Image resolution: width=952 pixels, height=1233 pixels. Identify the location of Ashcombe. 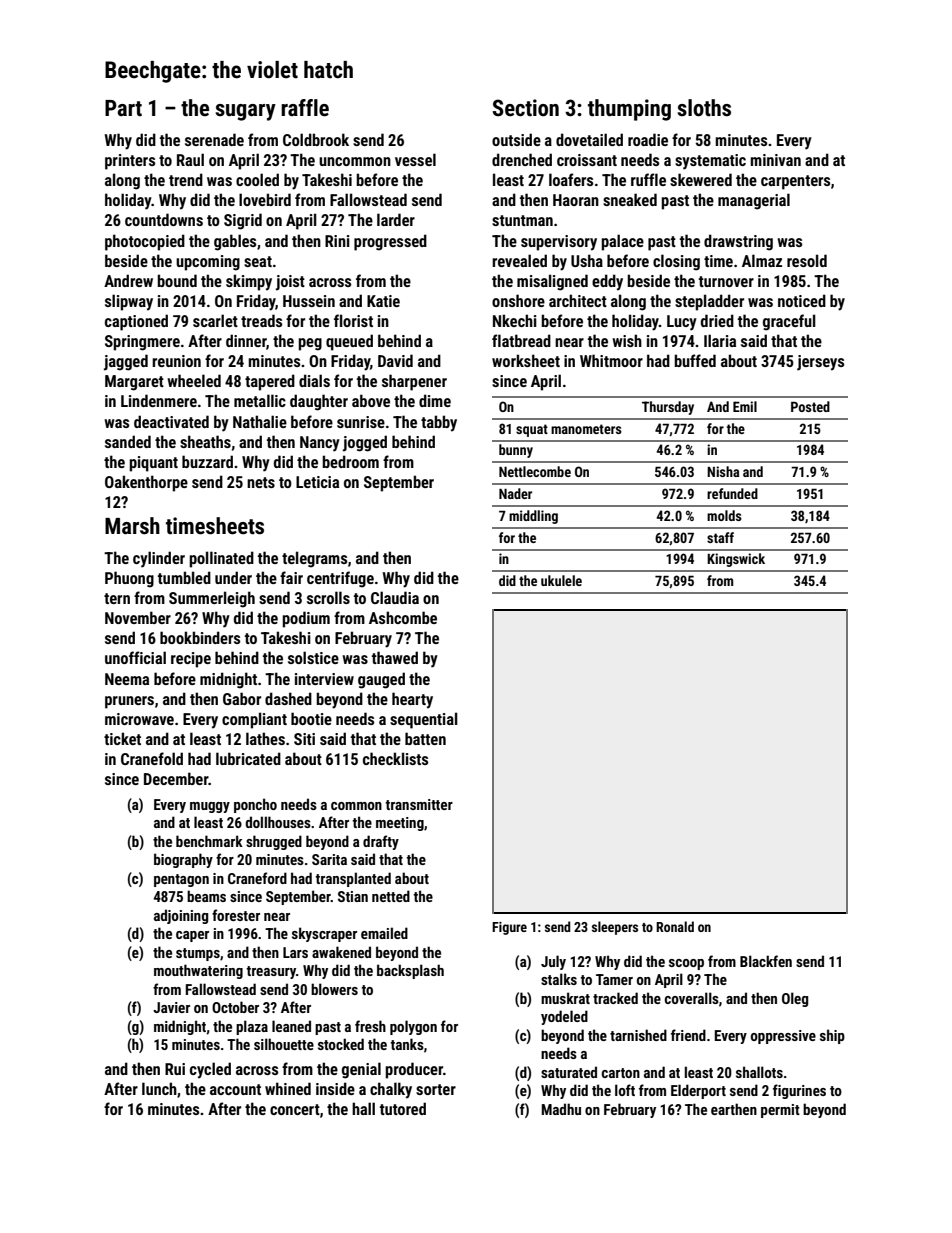
(403, 617).
